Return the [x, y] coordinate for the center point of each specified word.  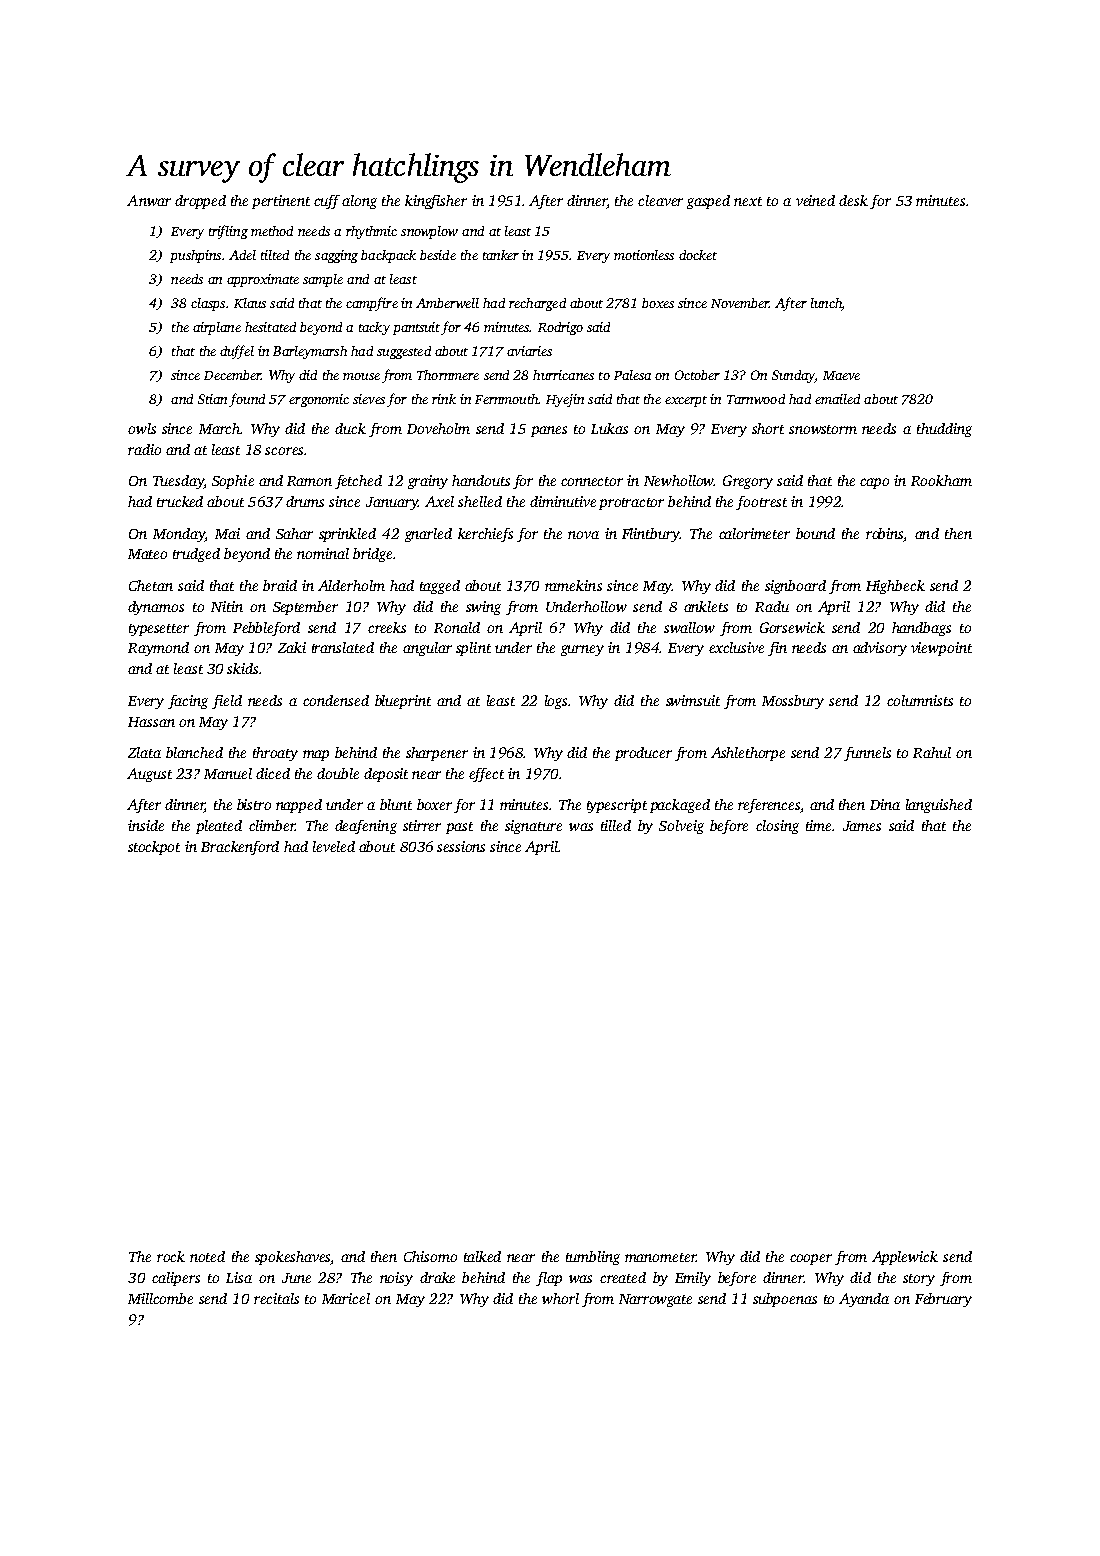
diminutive [563, 501]
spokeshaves [293, 1258]
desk [853, 200]
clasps [208, 304]
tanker [501, 255]
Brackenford [240, 848]
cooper [811, 1259]
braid [280, 585]
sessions [461, 846]
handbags [921, 629]
